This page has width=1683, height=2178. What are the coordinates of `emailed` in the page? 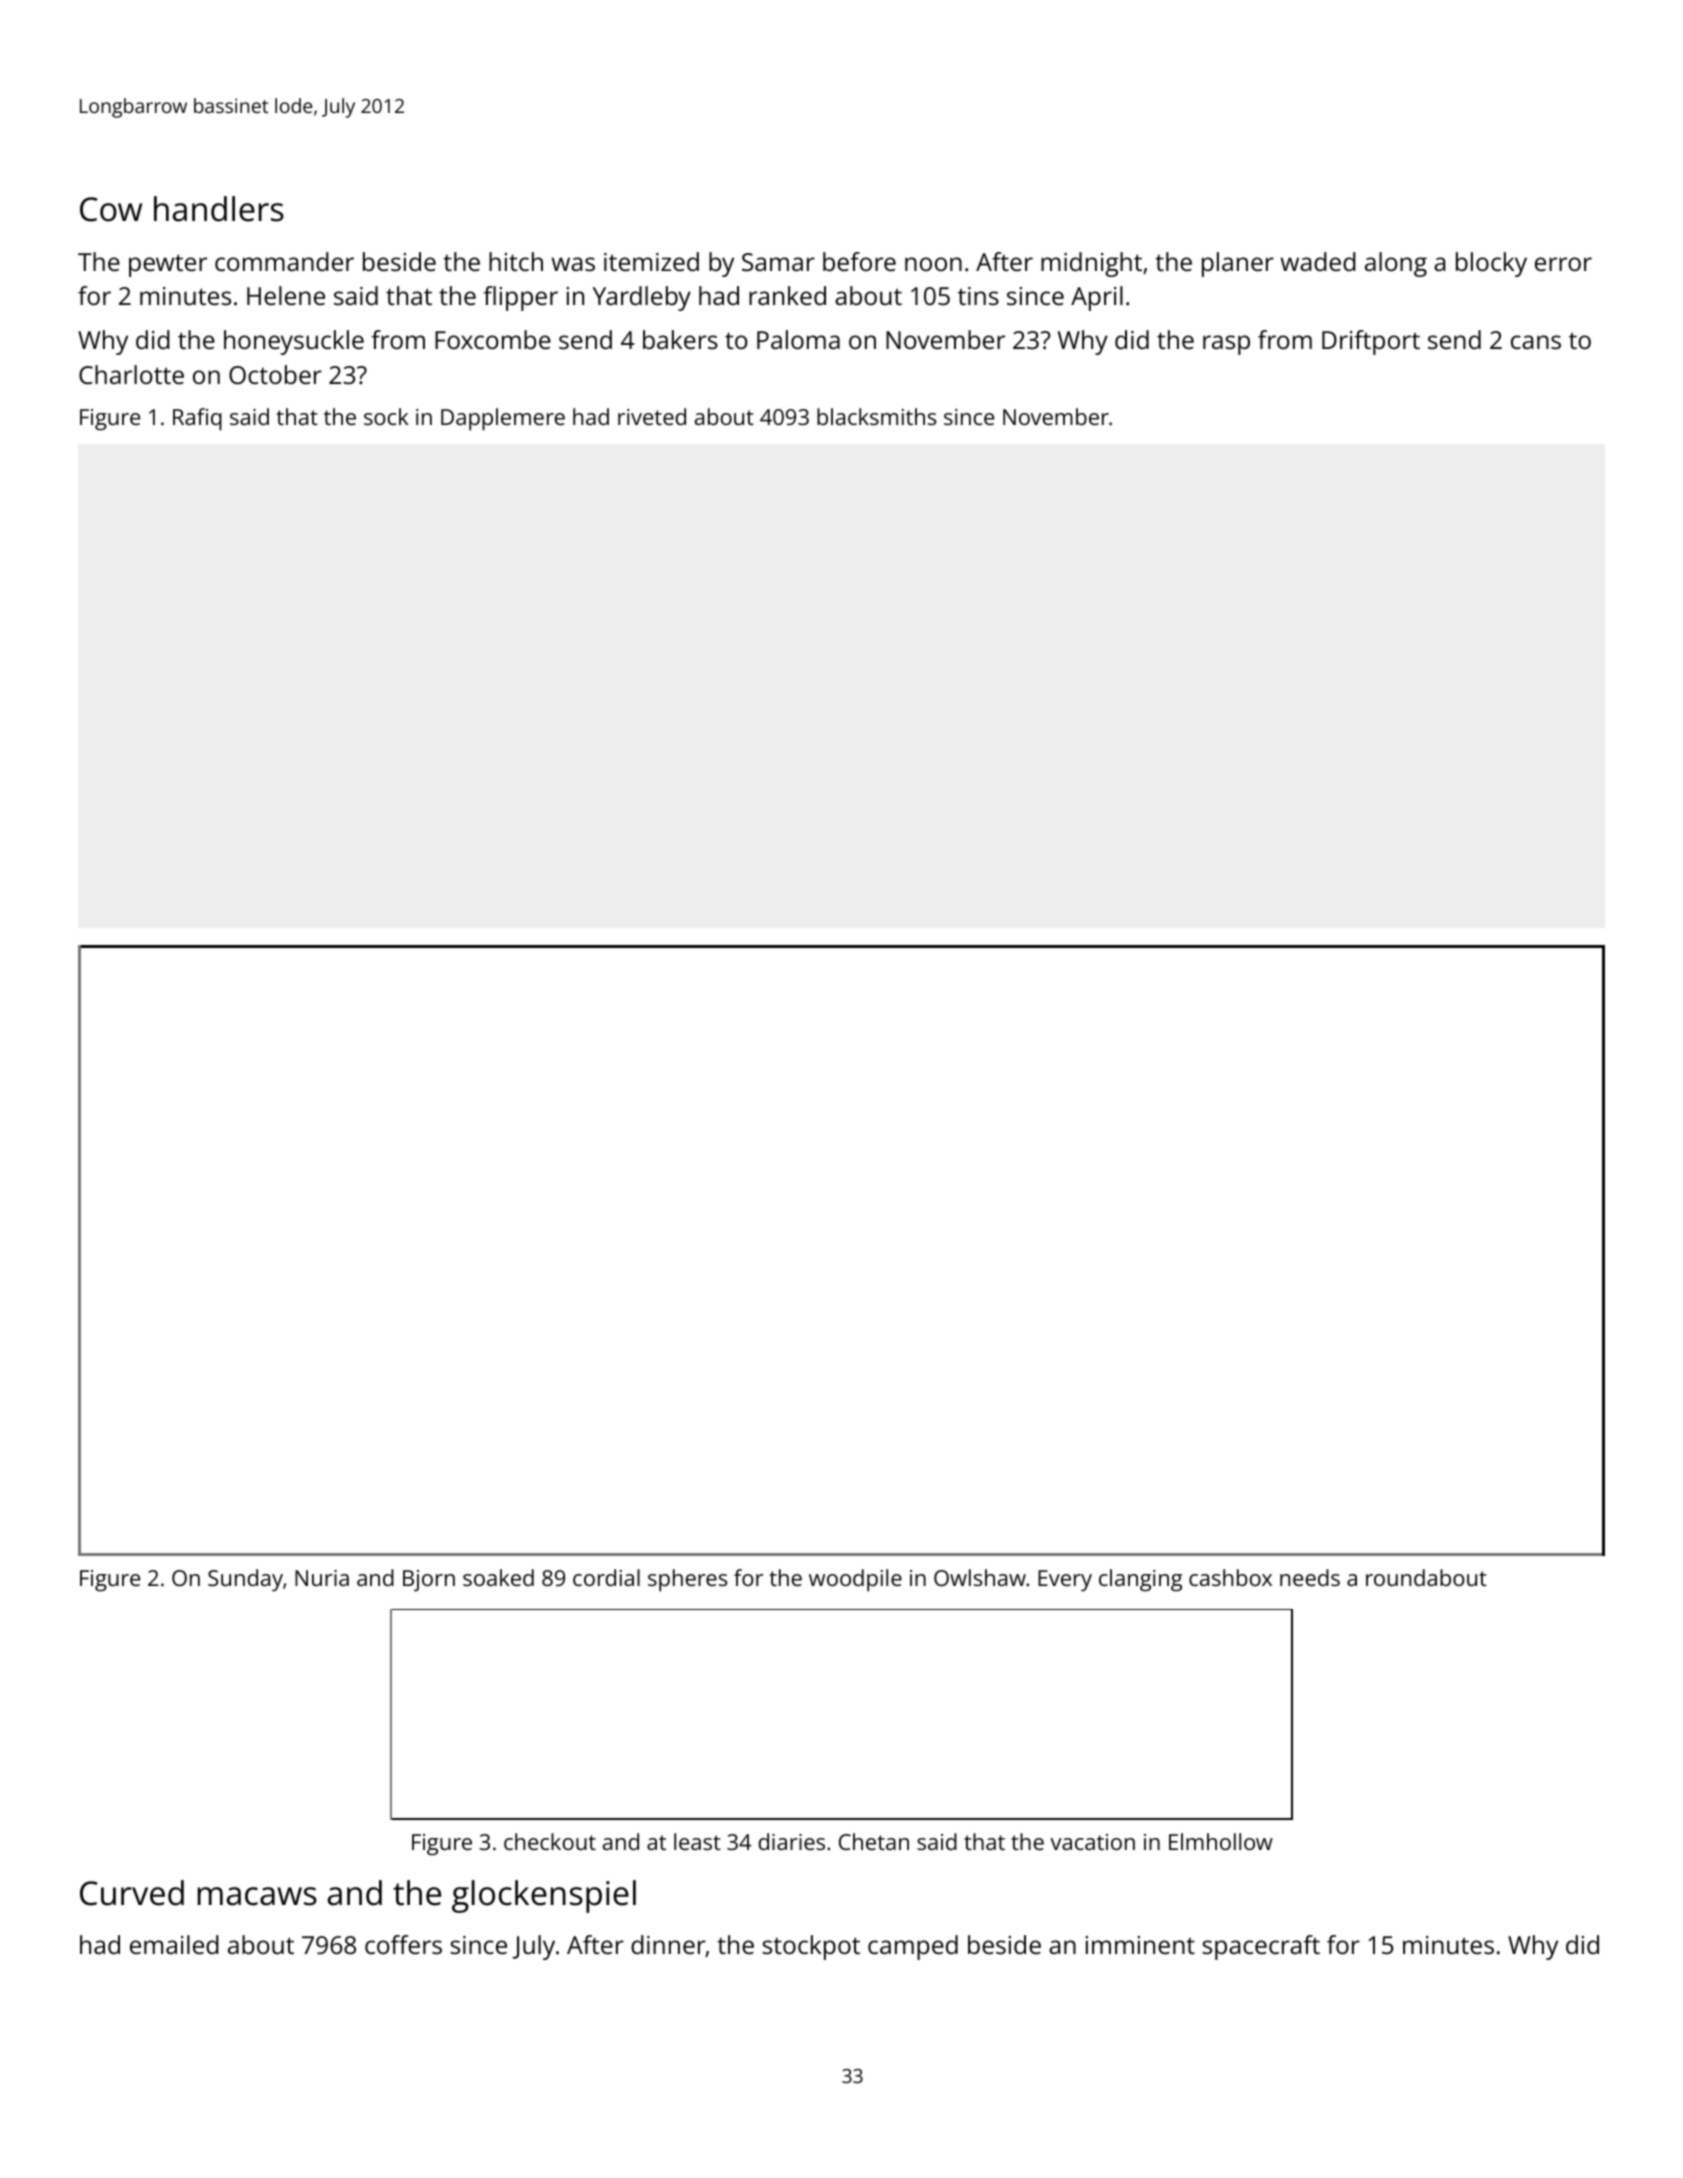 It's located at (174, 1944).
